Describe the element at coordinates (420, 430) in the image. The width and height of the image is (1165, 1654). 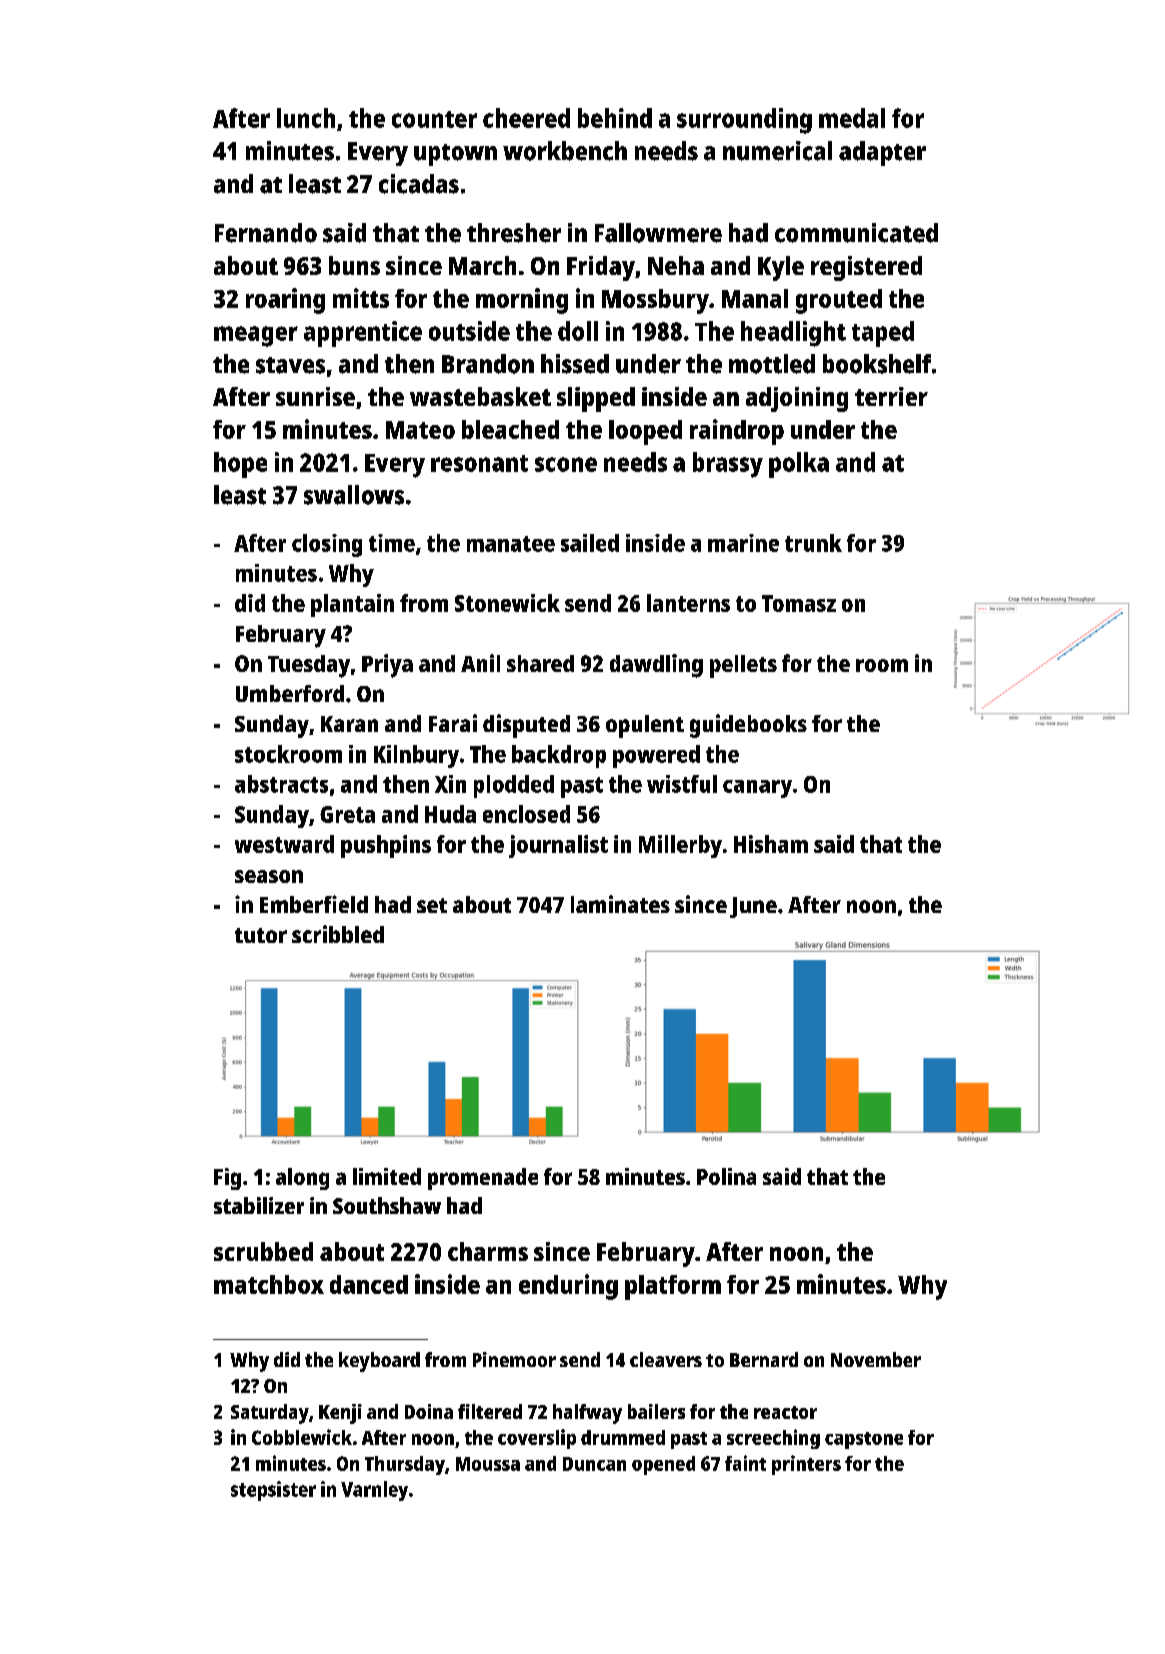
I see `Mateo` at that location.
